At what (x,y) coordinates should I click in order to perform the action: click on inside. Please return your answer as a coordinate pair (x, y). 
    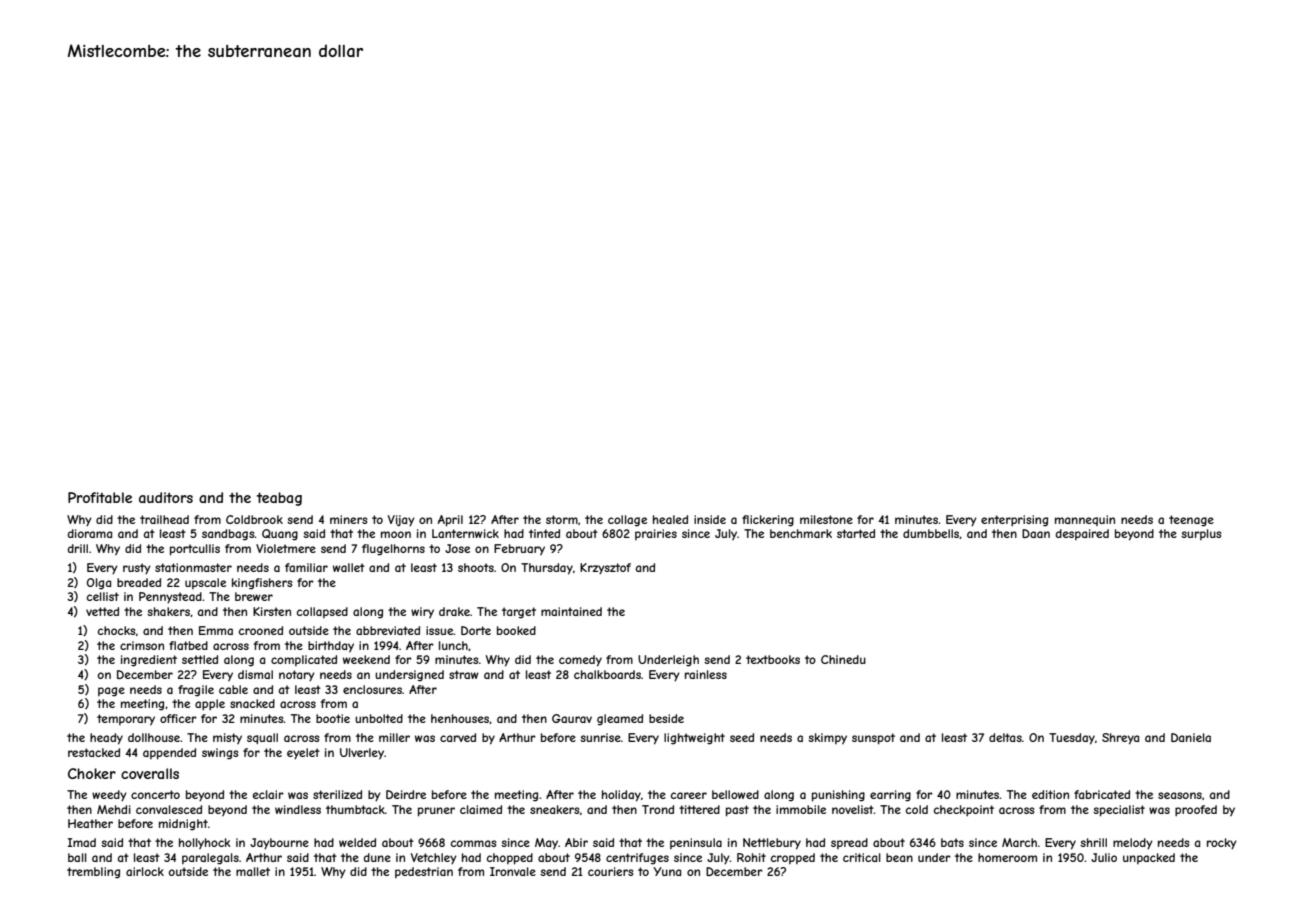
    Looking at the image, I should click on (710, 519).
